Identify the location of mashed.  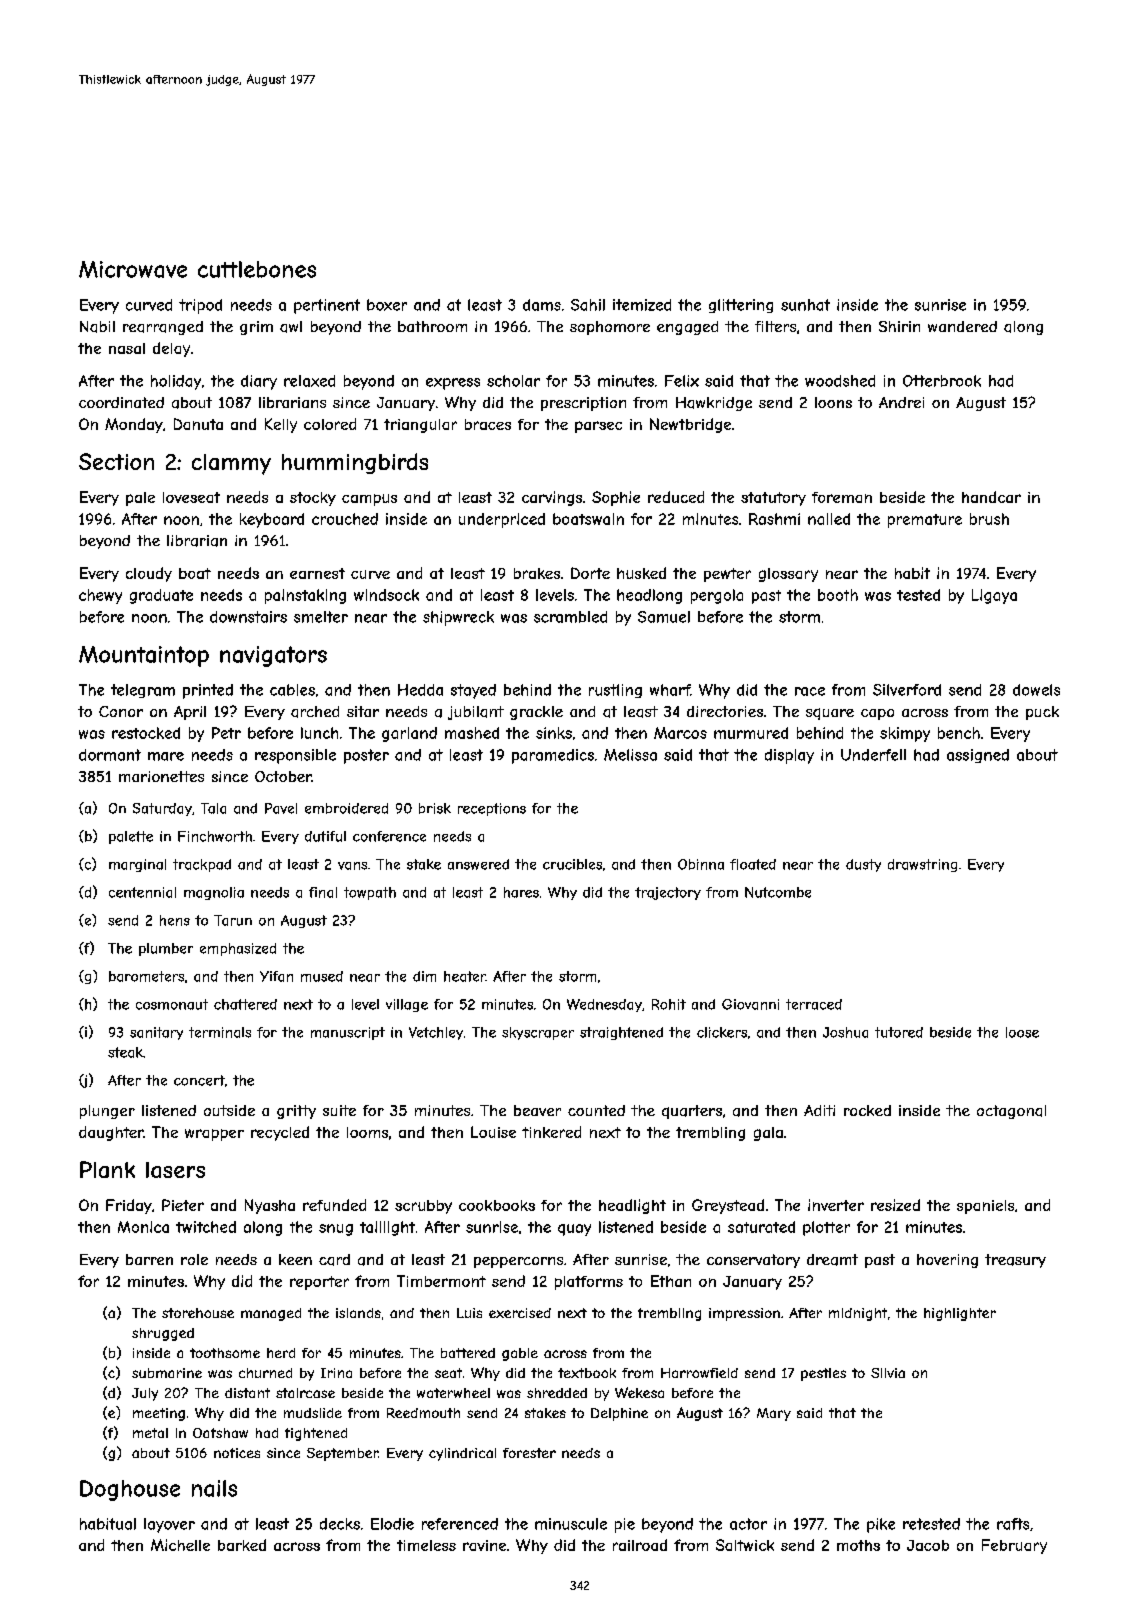
(472, 733).
